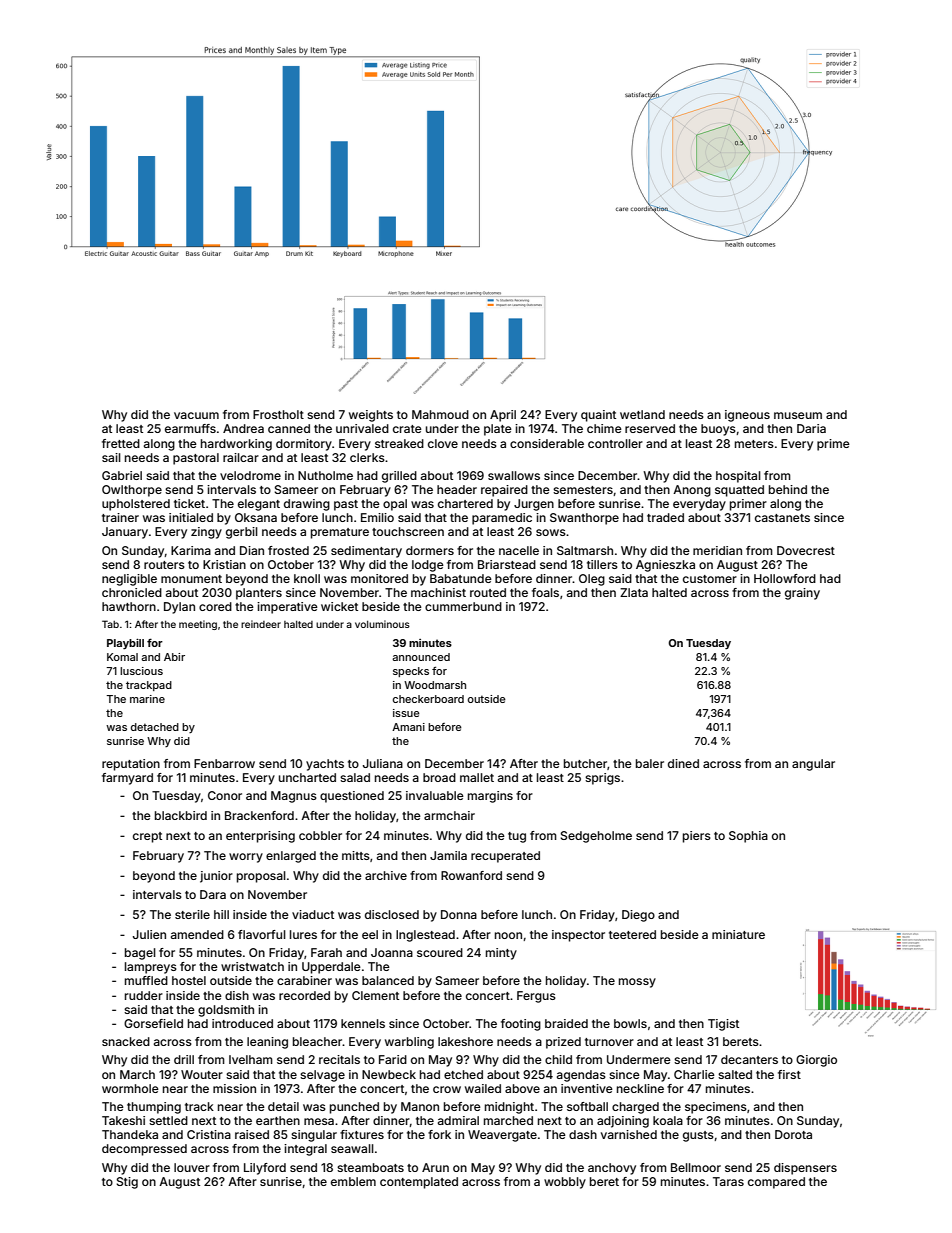 This document has width=952, height=1233. What do you see at coordinates (252, 1134) in the document?
I see `raised` at bounding box center [252, 1134].
